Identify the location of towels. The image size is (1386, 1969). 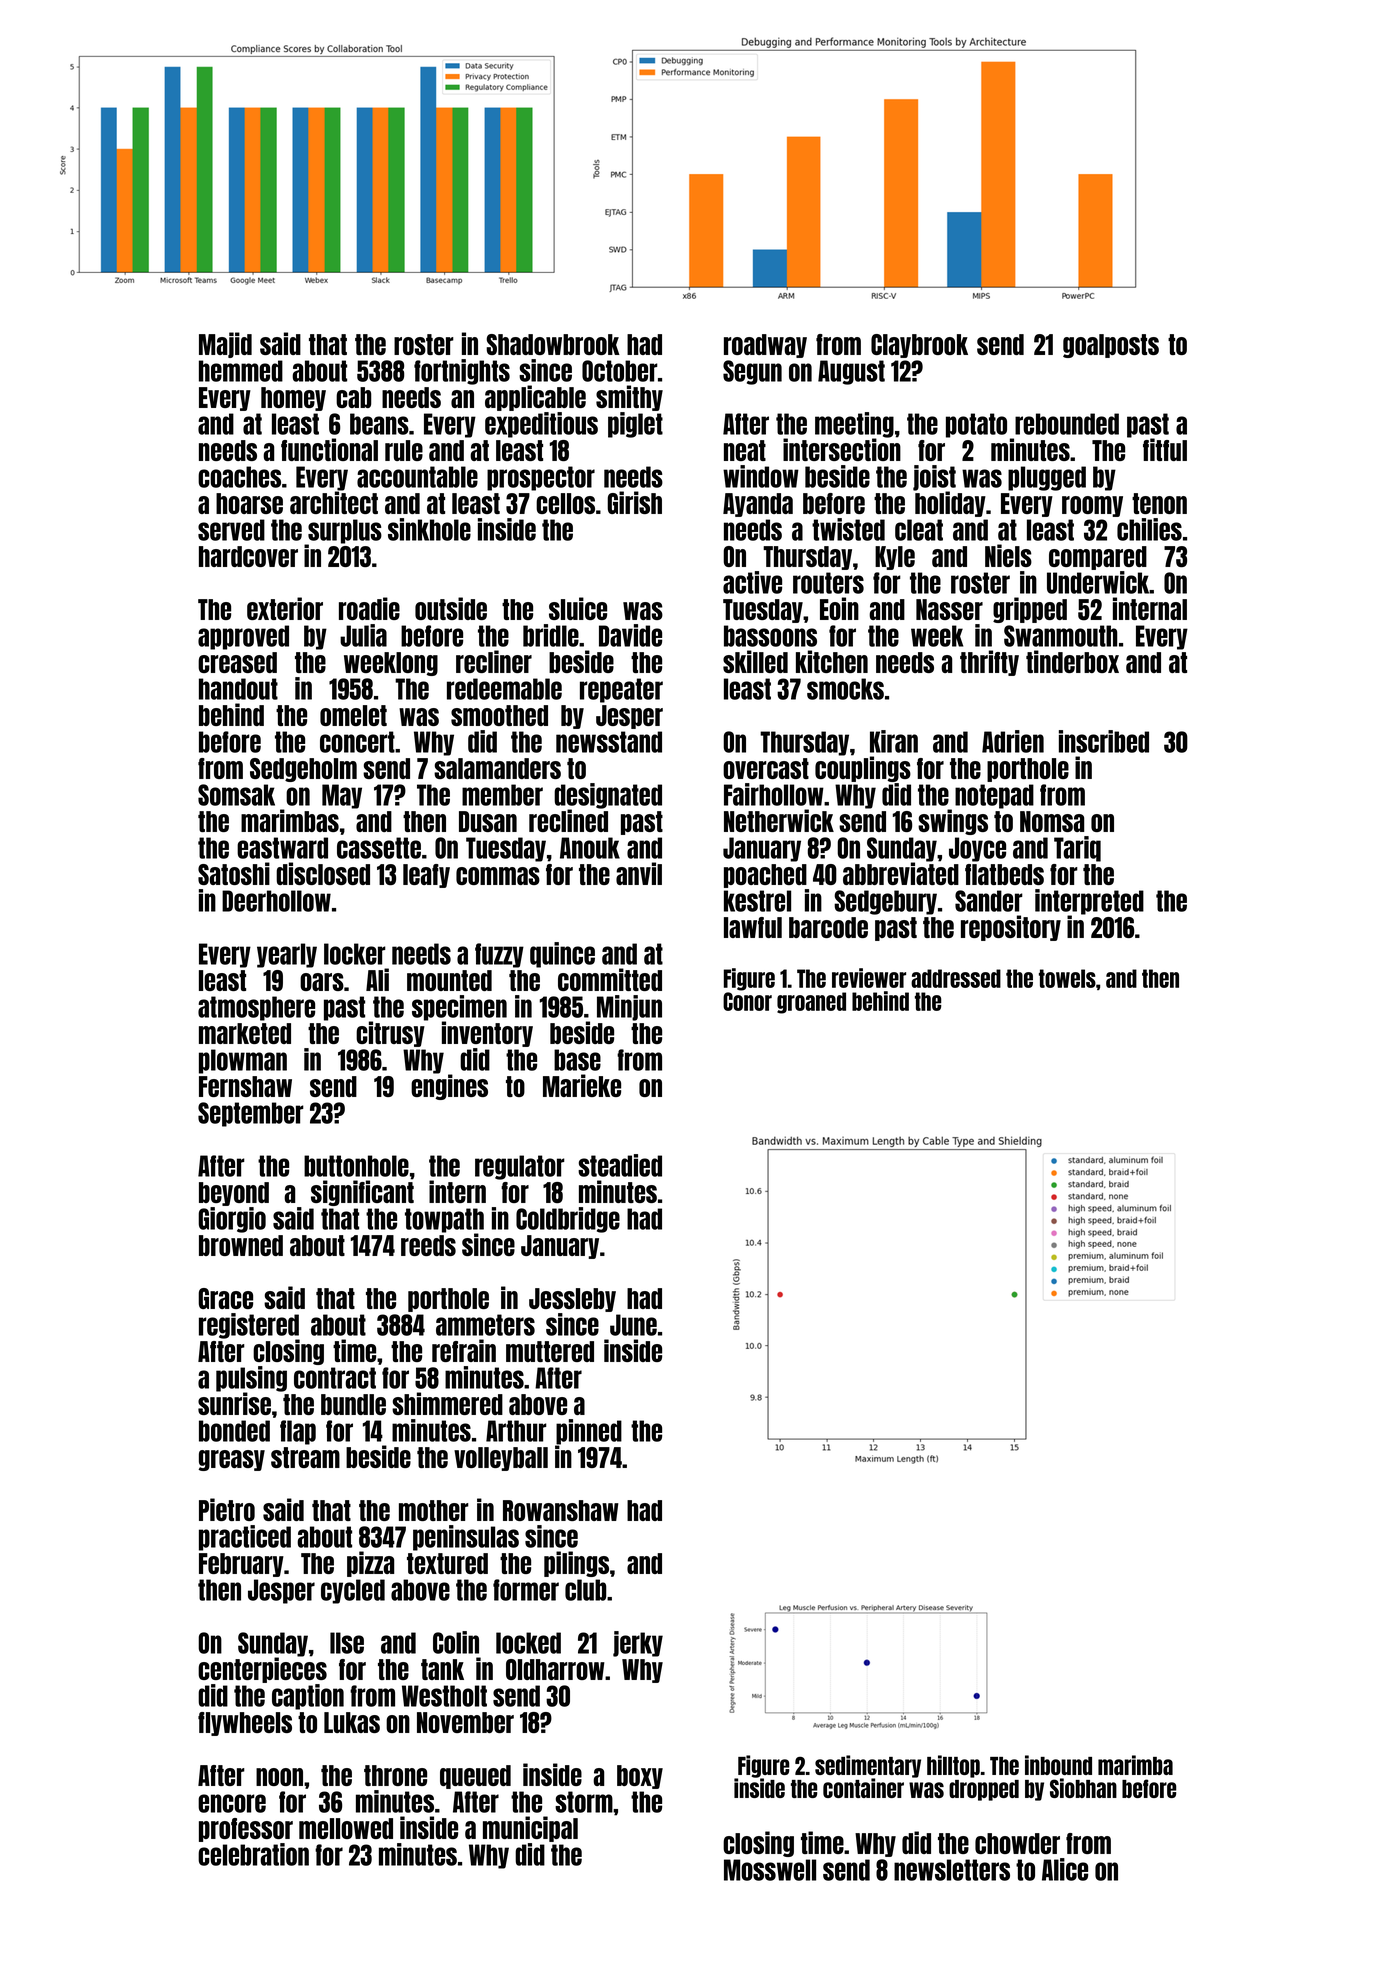
(1067, 978).
